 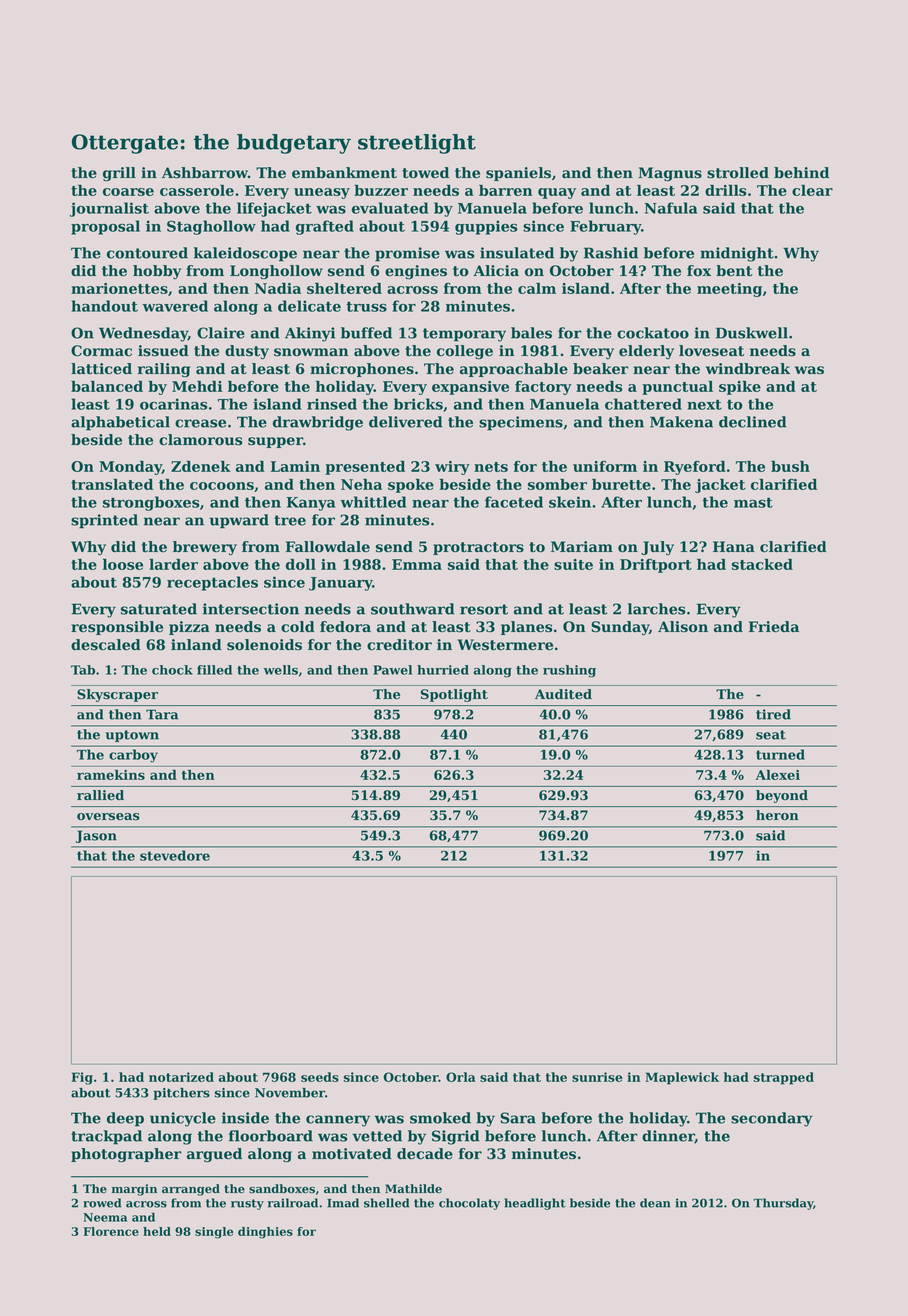 I want to click on solenoids, so click(x=264, y=645).
